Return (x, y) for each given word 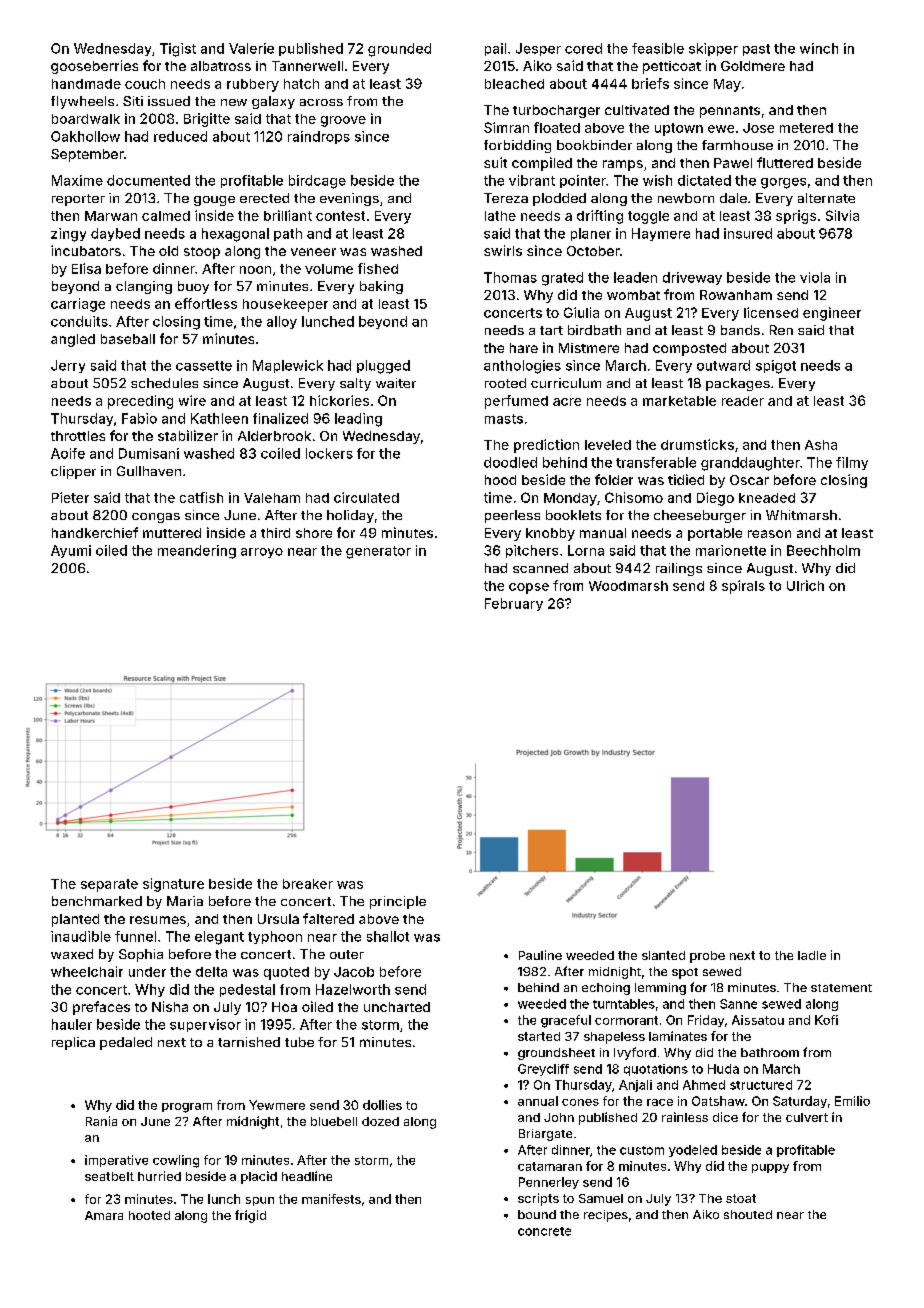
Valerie (251, 48)
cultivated (637, 110)
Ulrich (805, 585)
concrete (544, 1231)
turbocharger (556, 111)
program (187, 1108)
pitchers (532, 551)
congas (156, 518)
